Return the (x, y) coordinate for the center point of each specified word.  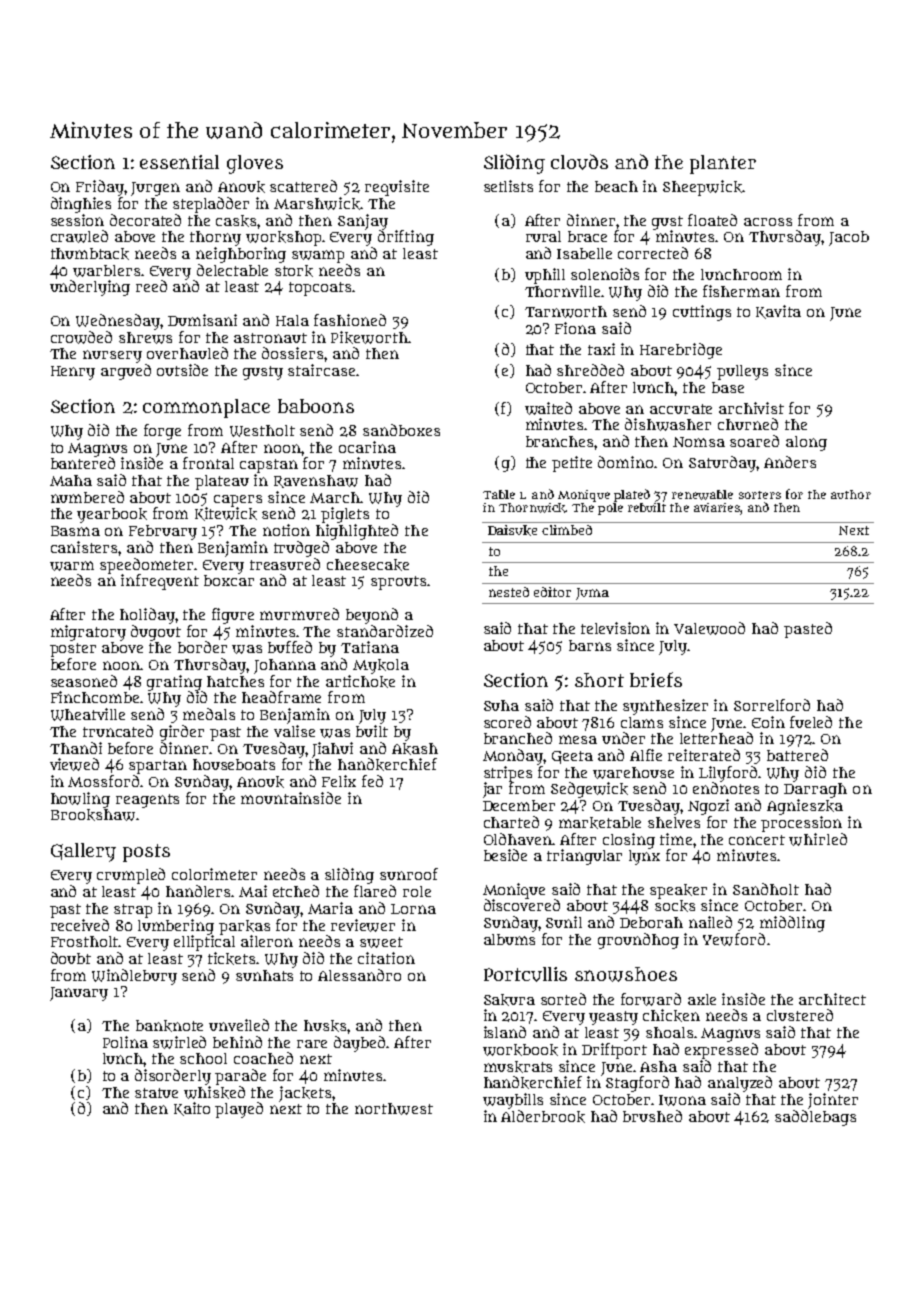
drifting (406, 238)
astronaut (270, 338)
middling (792, 924)
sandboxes (401, 430)
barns (590, 645)
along (806, 443)
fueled (811, 722)
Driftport (614, 1051)
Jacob (849, 238)
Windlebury (134, 977)
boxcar (229, 580)
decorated (145, 220)
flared (375, 891)
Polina (125, 1042)
